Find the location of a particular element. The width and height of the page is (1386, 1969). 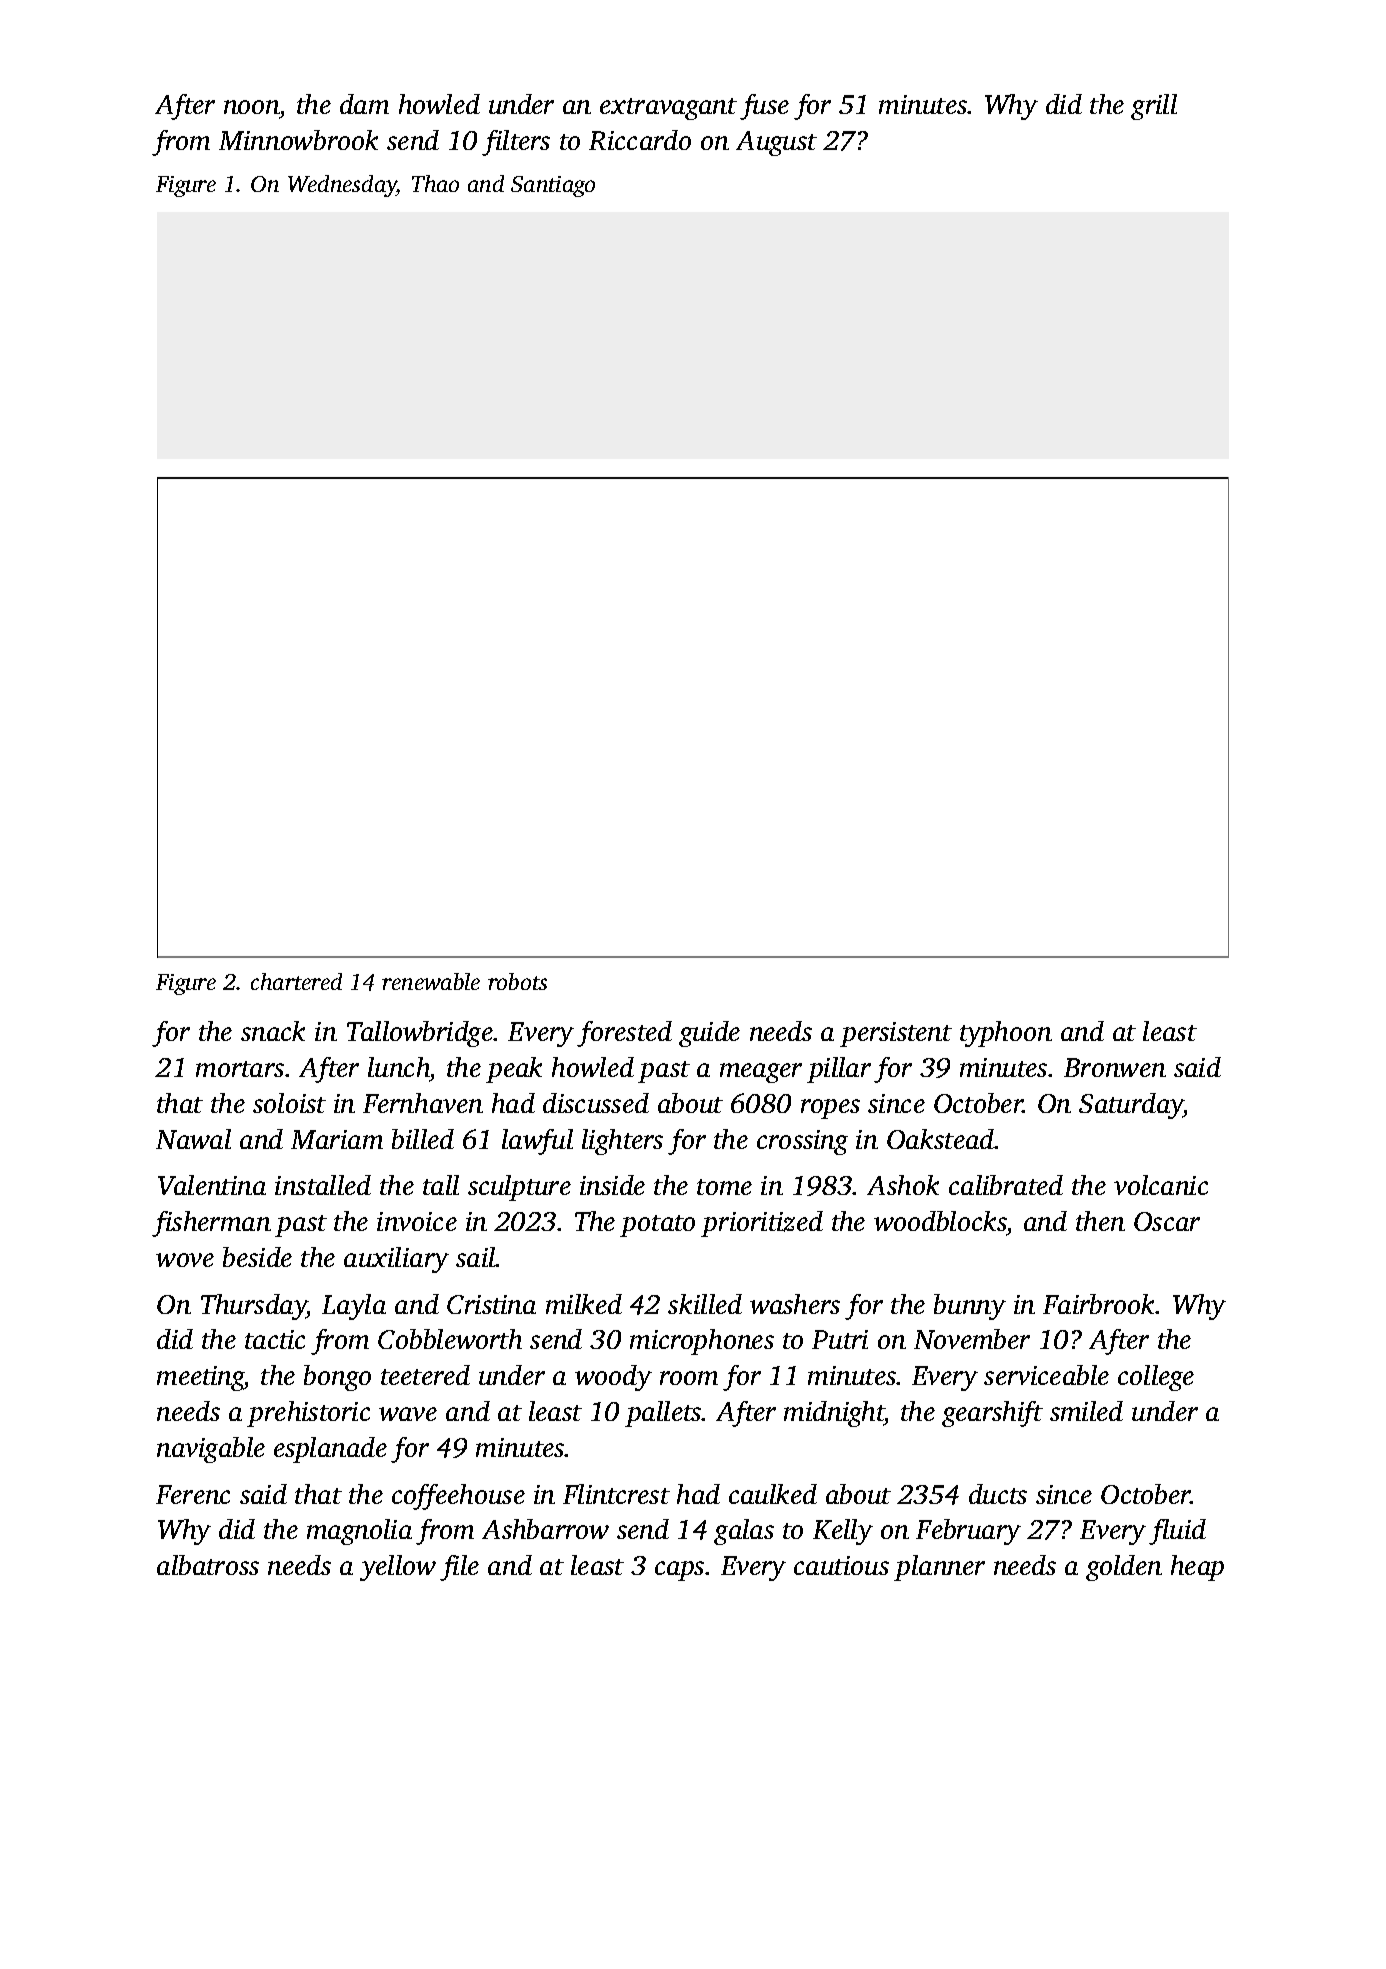

typhoon is located at coordinates (1006, 1034).
